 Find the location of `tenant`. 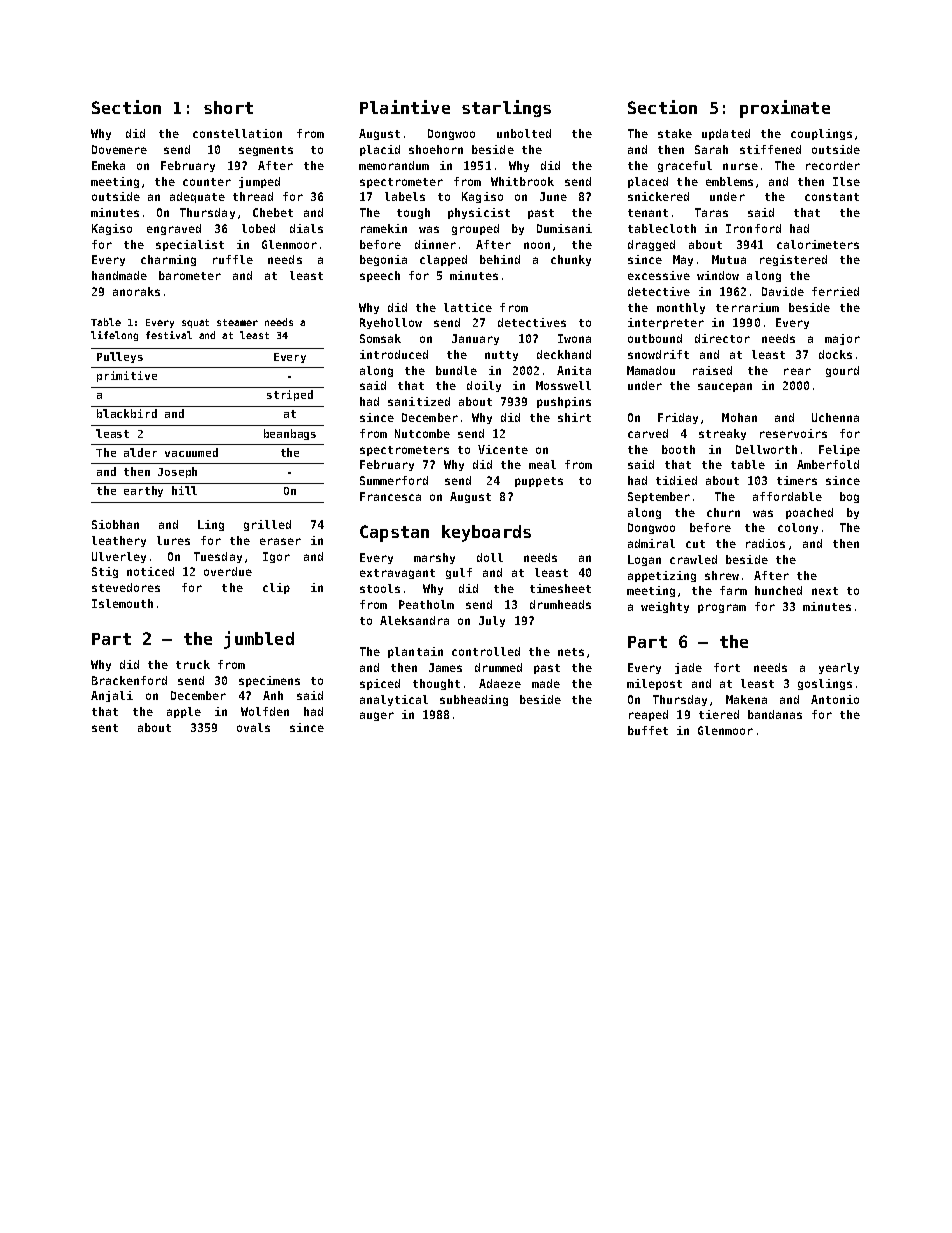

tenant is located at coordinates (648, 213).
